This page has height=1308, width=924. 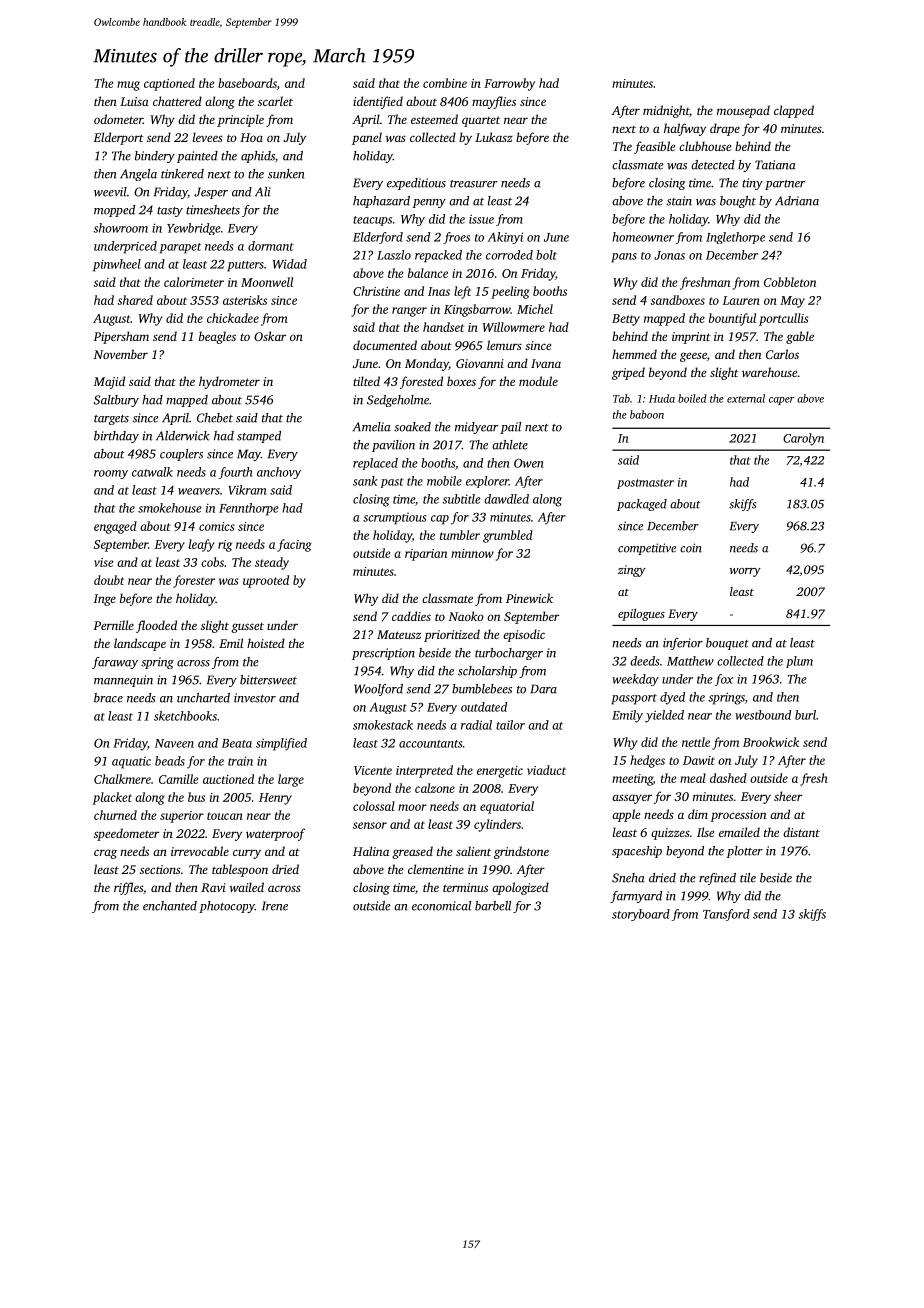 What do you see at coordinates (247, 83) in the page?
I see `baseboards` at bounding box center [247, 83].
